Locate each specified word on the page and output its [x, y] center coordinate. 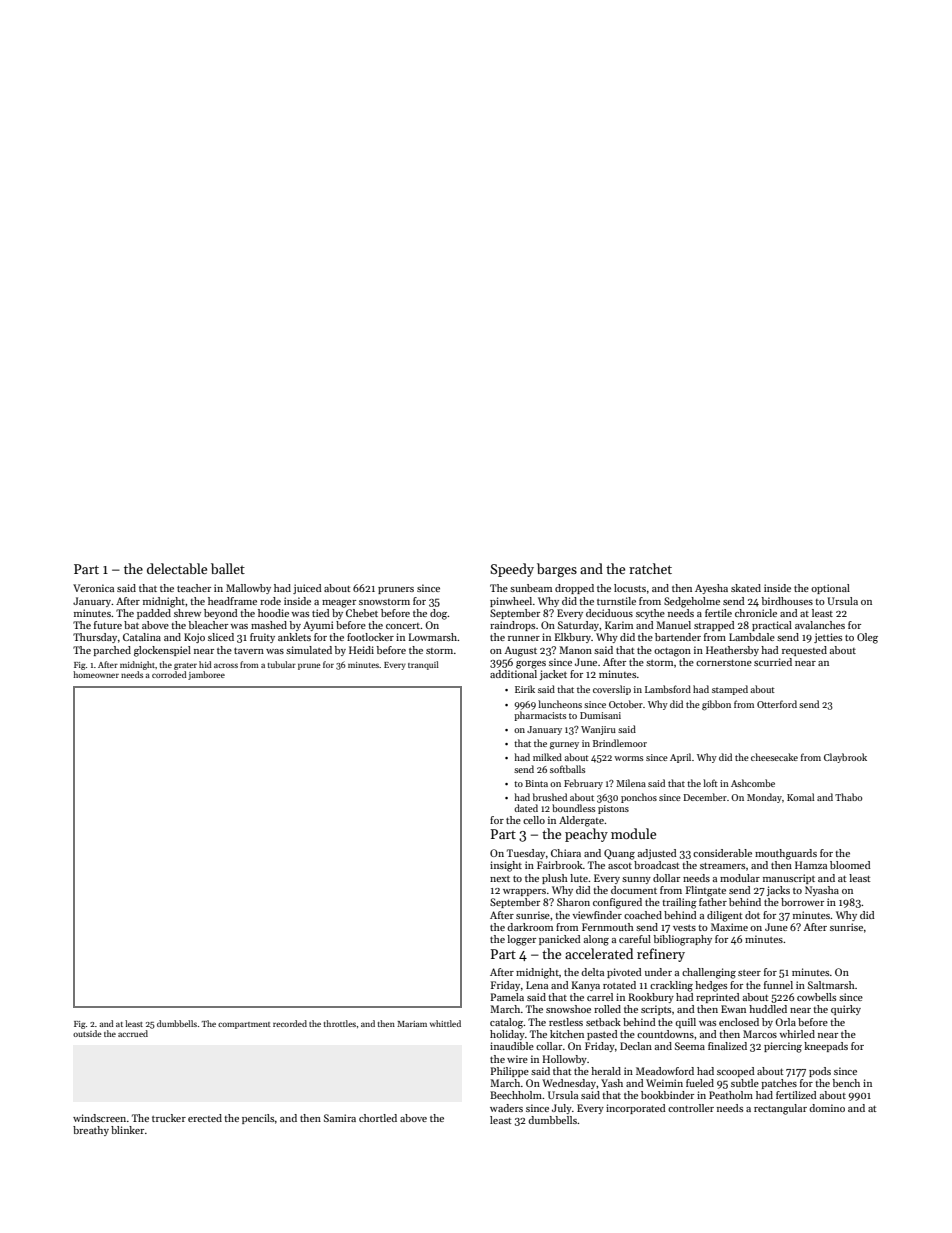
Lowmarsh [433, 637]
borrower [802, 902]
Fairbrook [560, 865]
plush [555, 879]
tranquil [423, 665]
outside [87, 1033]
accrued [133, 1033]
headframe [232, 601]
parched [112, 651]
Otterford [777, 704]
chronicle [756, 613]
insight [506, 866]
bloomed [850, 865]
